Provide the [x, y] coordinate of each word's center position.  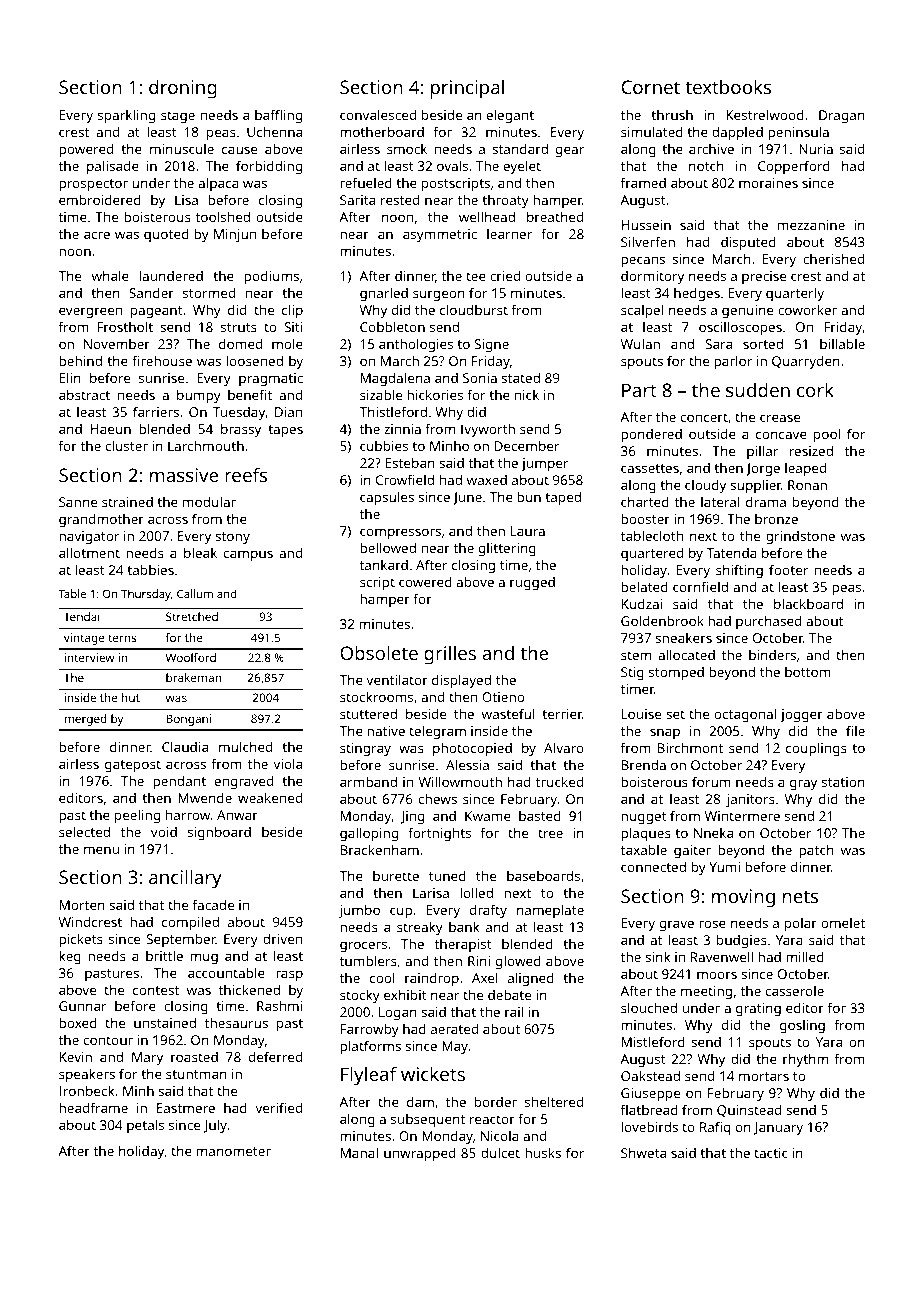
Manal [359, 1152]
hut [131, 697]
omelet [843, 923]
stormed [209, 292]
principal [467, 89]
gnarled [384, 294]
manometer [233, 1151]
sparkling [126, 116]
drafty [488, 911]
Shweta [643, 1152]
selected [84, 831]
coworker [807, 309]
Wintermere [742, 816]
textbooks [728, 86]
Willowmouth [460, 781]
